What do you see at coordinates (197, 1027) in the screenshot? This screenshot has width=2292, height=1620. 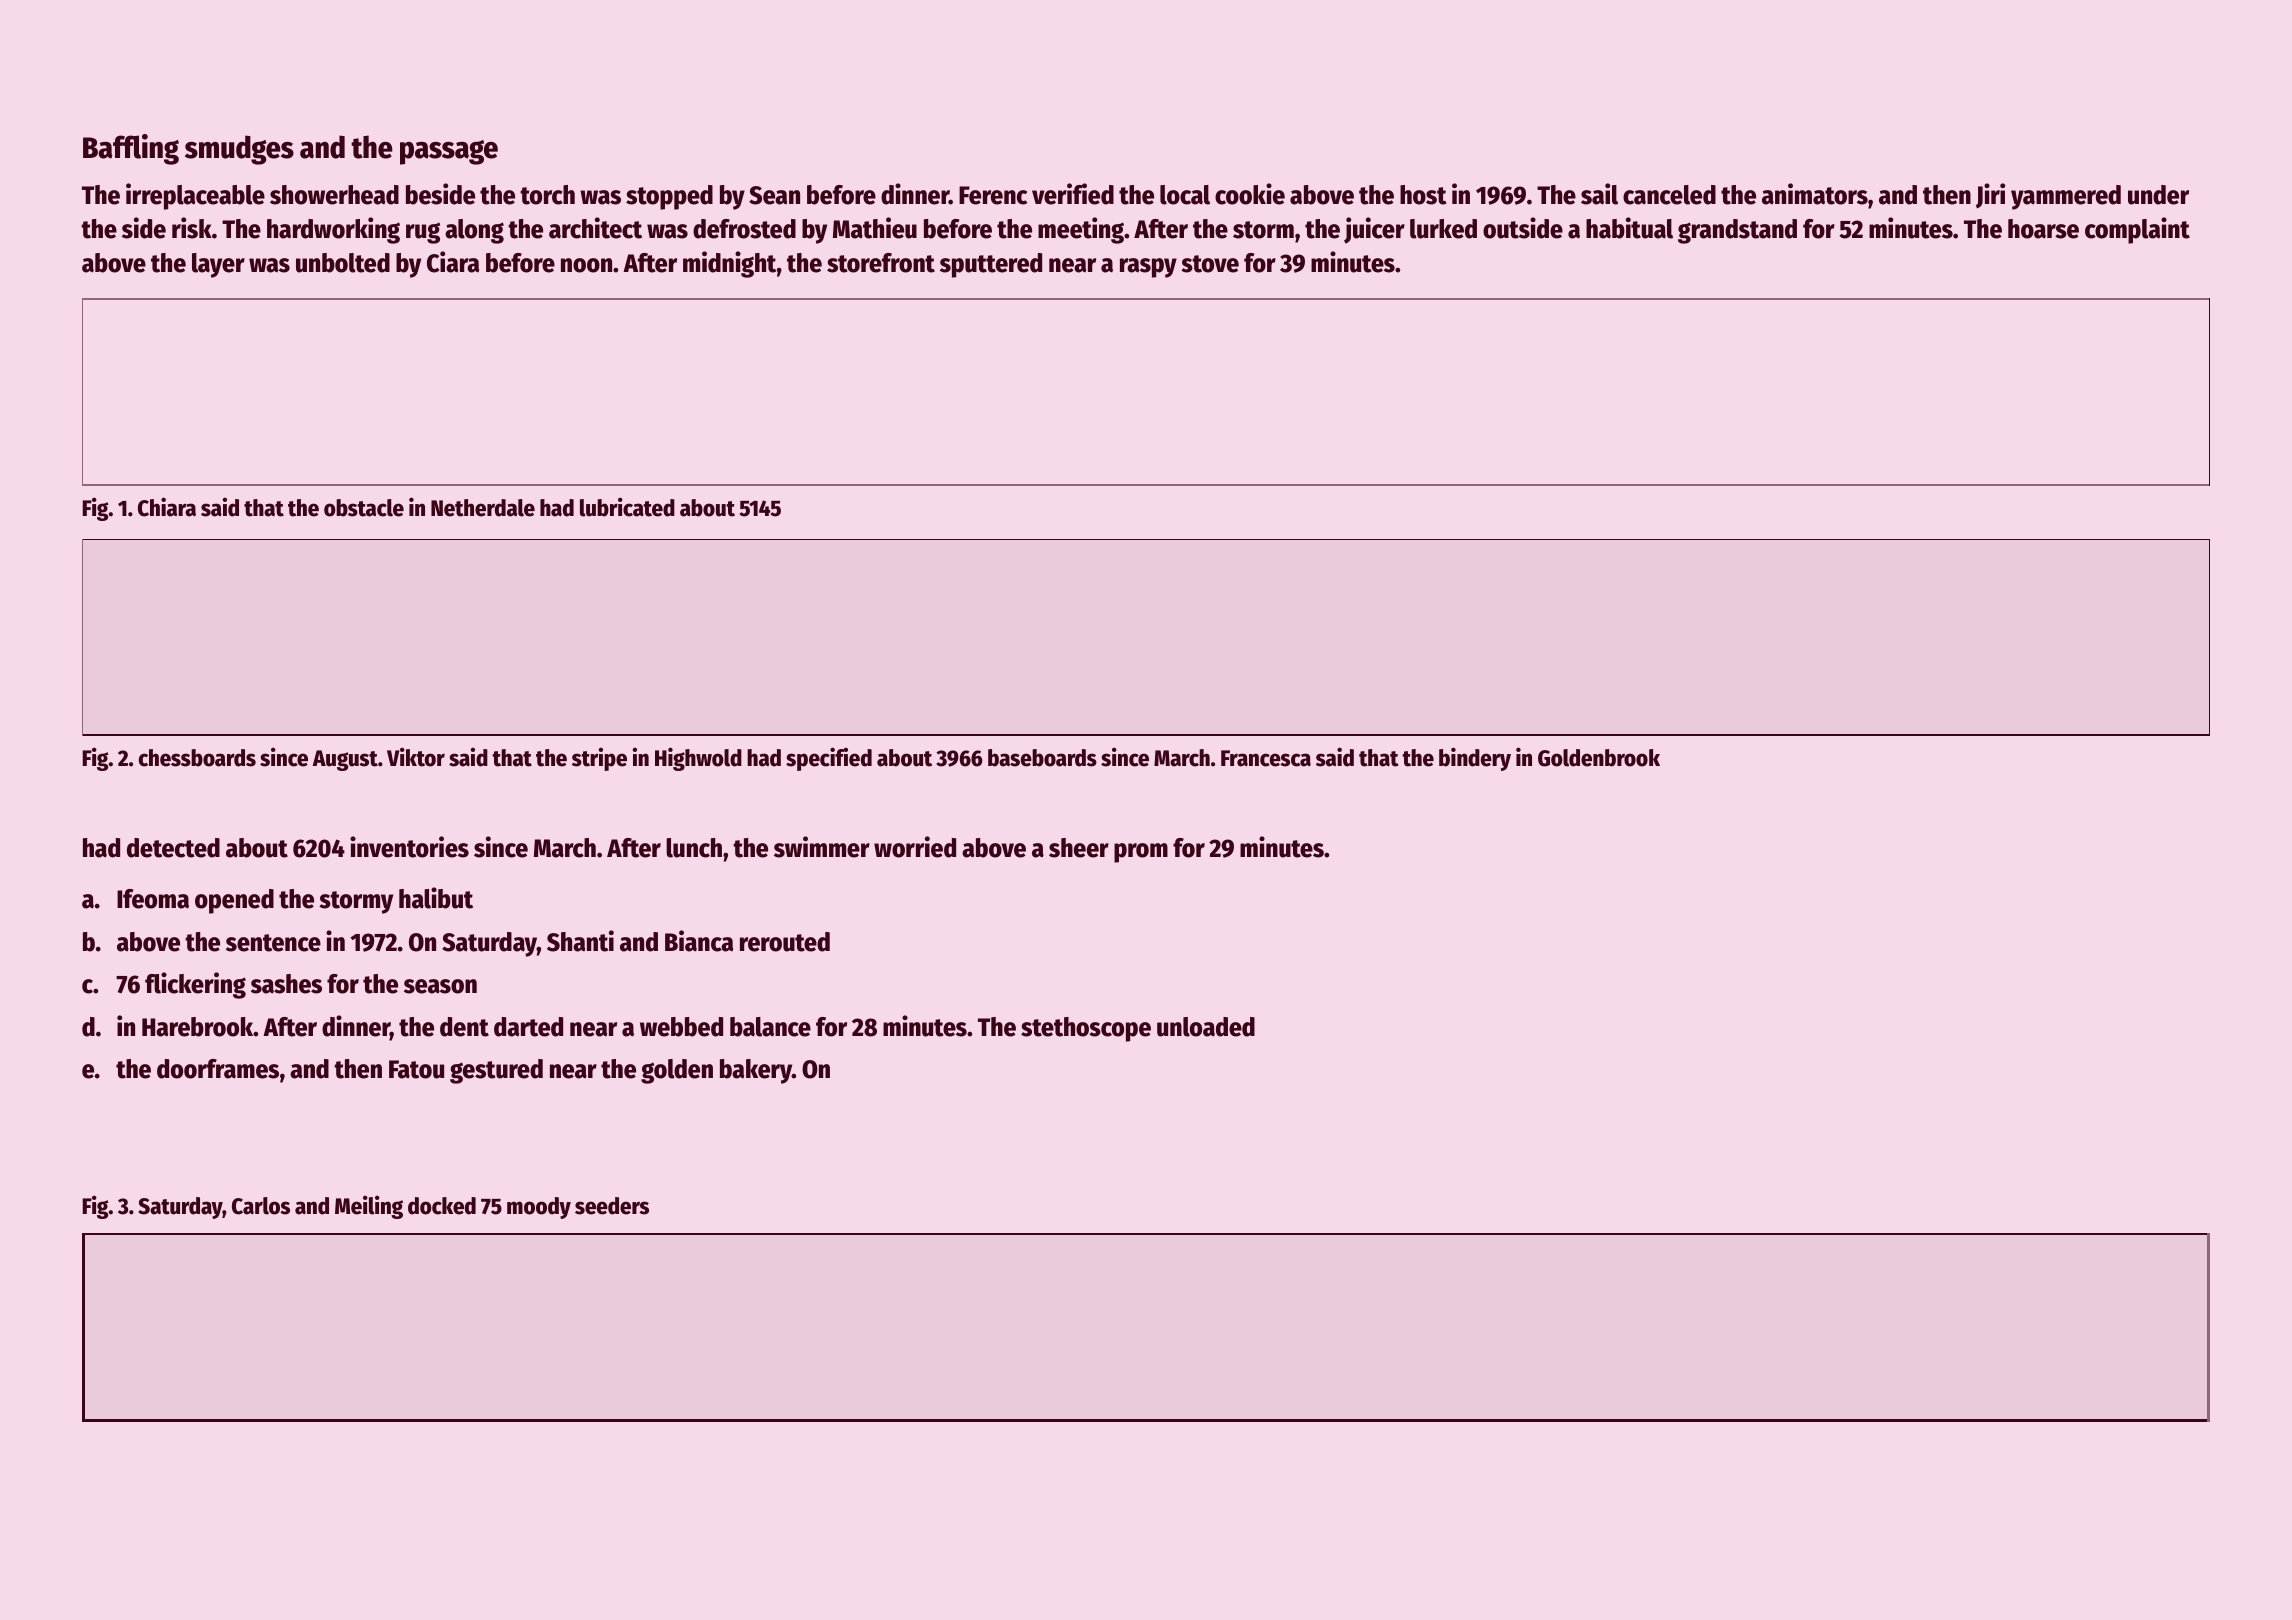 I see `Harebrook` at bounding box center [197, 1027].
